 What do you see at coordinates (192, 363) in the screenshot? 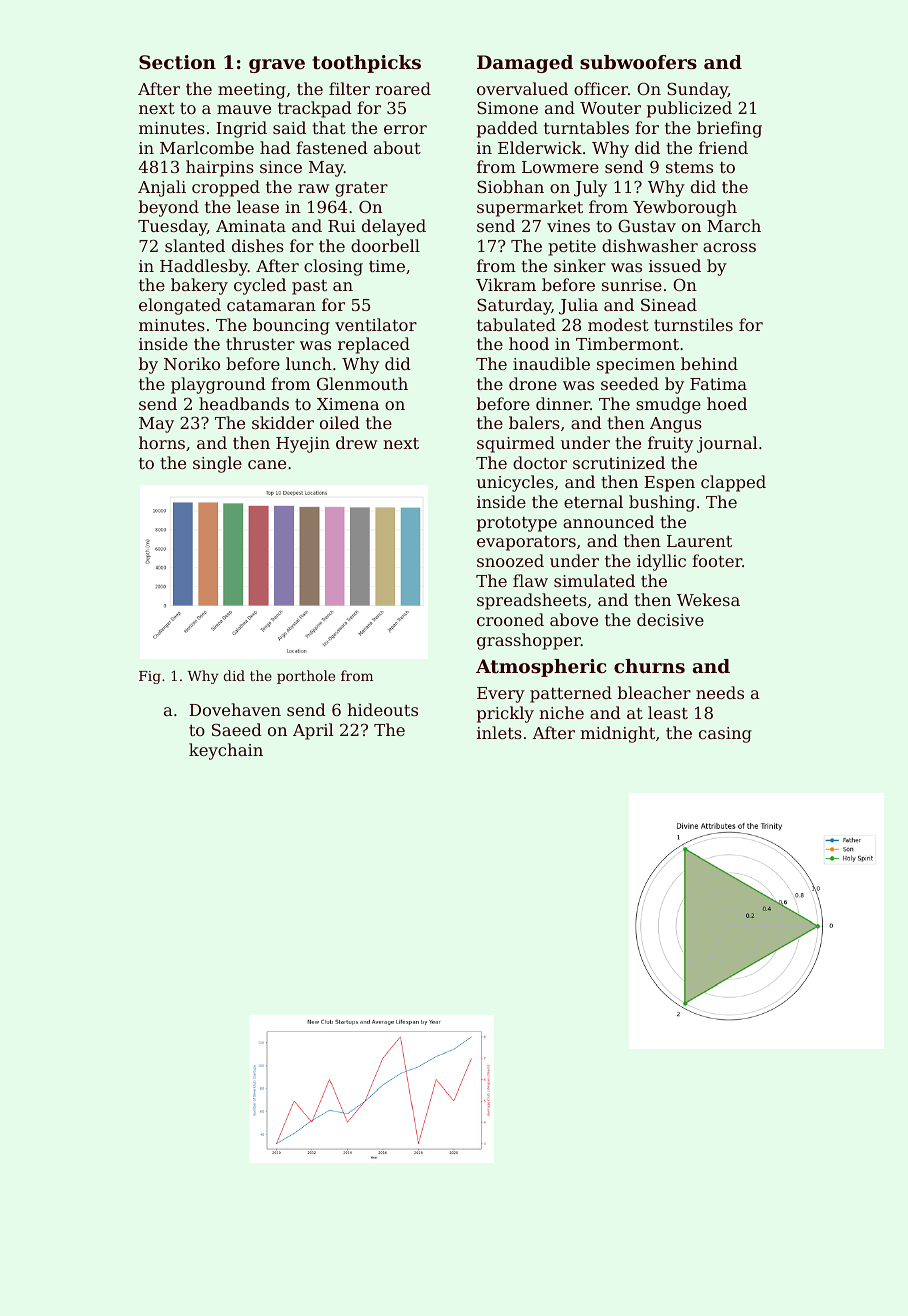
I see `Noriko` at bounding box center [192, 363].
